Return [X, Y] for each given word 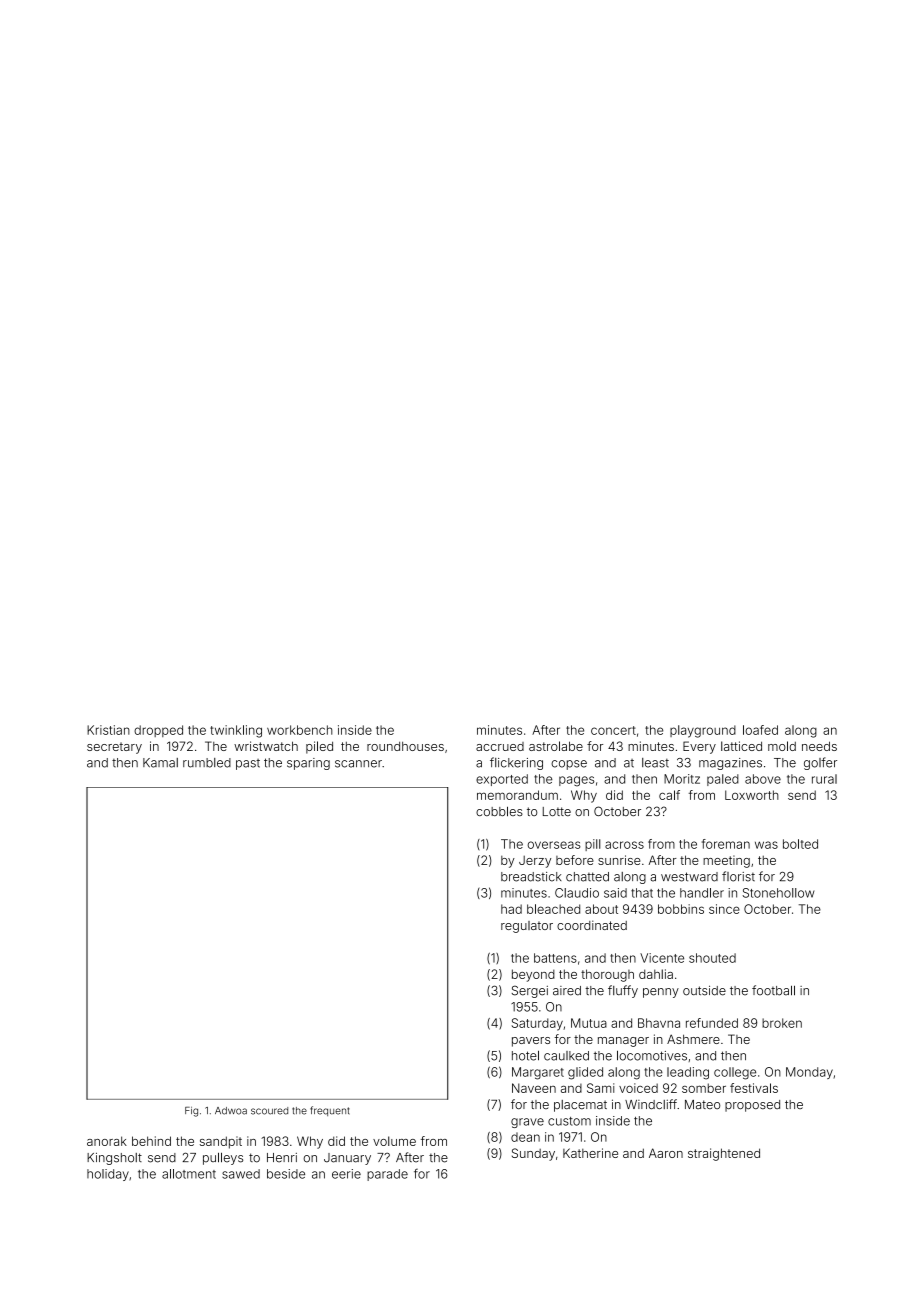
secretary [114, 748]
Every [699, 747]
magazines [730, 764]
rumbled [207, 763]
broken [782, 1023]
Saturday [537, 1024]
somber [704, 1088]
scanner [358, 764]
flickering [516, 763]
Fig [191, 1112]
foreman [726, 844]
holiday [108, 1175]
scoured [269, 1111]
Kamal [160, 763]
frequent [330, 1111]
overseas [554, 845]
